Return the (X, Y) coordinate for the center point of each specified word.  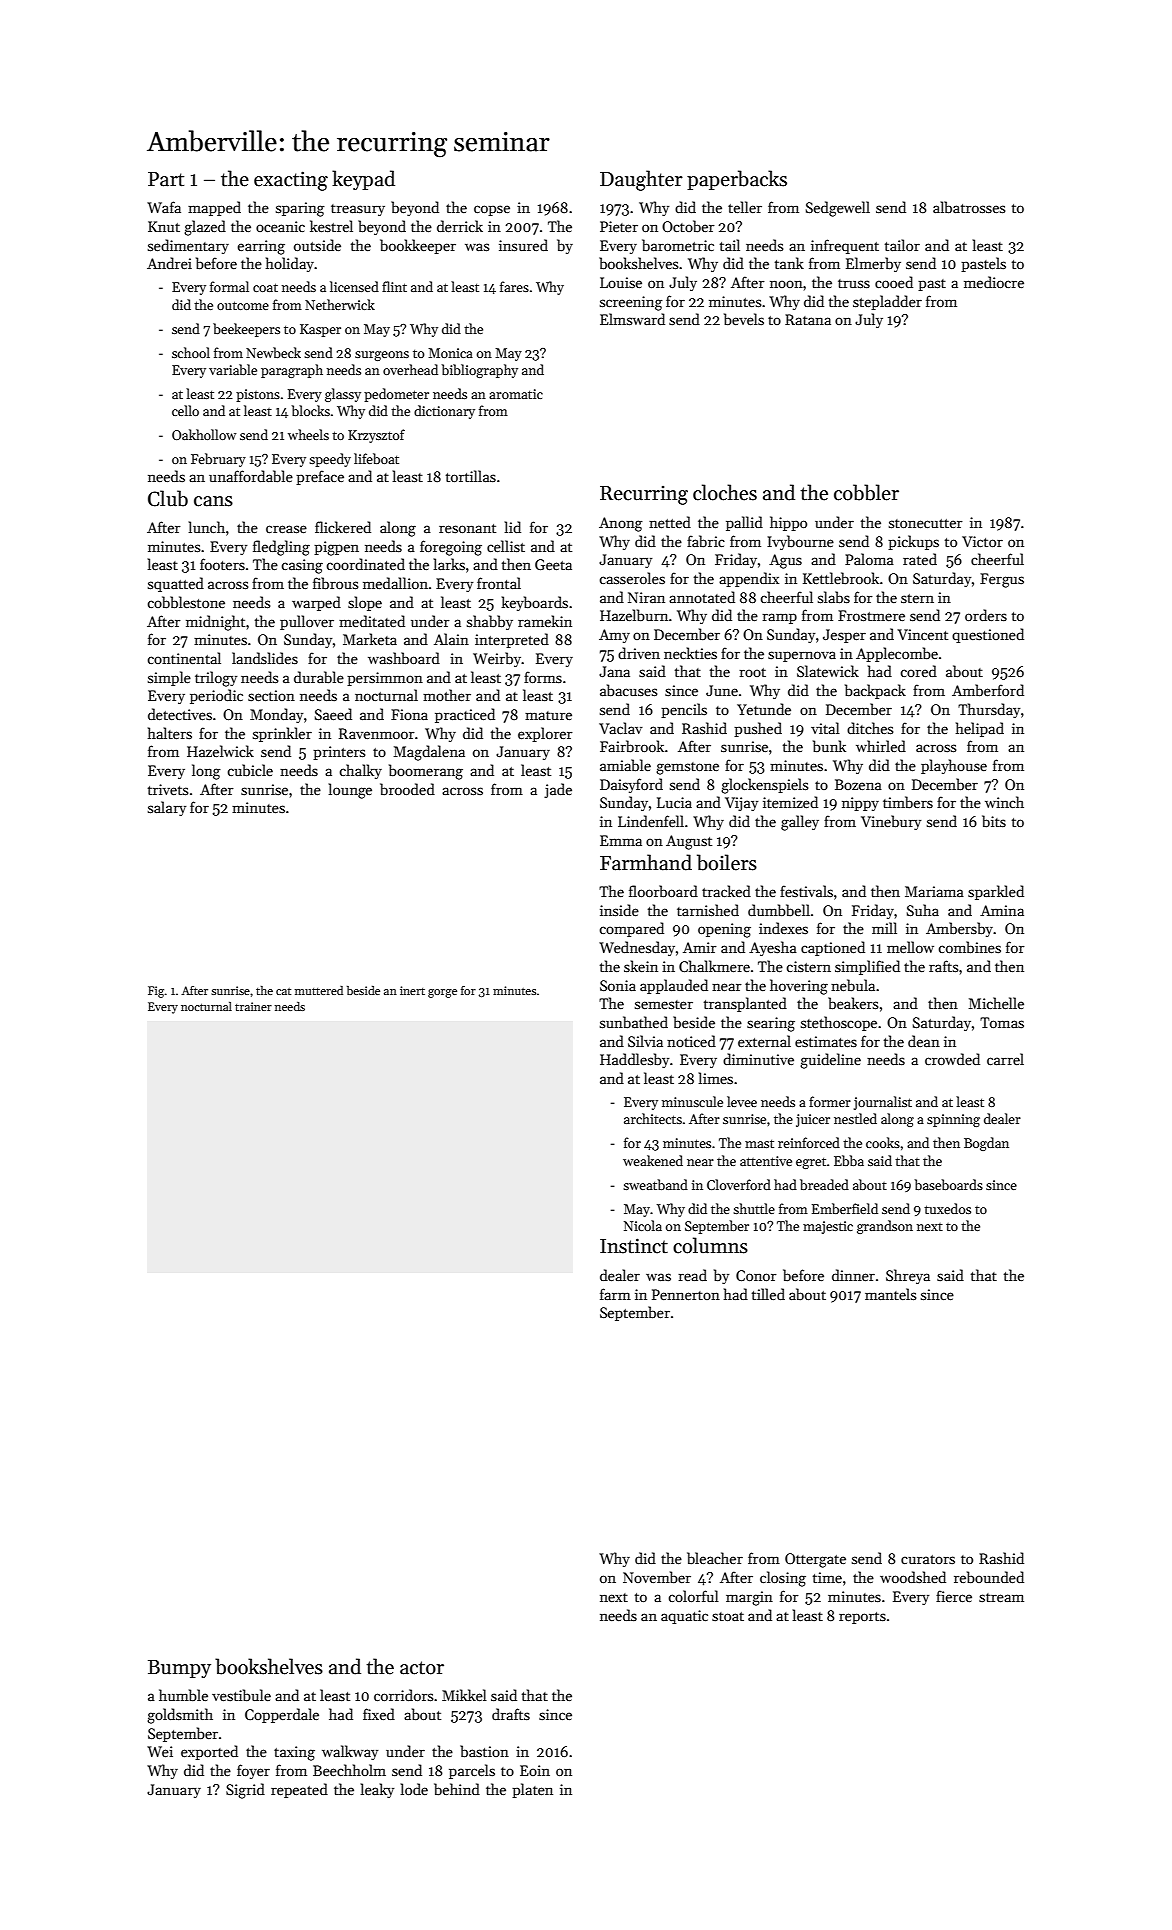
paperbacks (737, 180)
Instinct (634, 1246)
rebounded (989, 1577)
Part (166, 179)
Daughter (641, 180)
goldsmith (180, 1716)
